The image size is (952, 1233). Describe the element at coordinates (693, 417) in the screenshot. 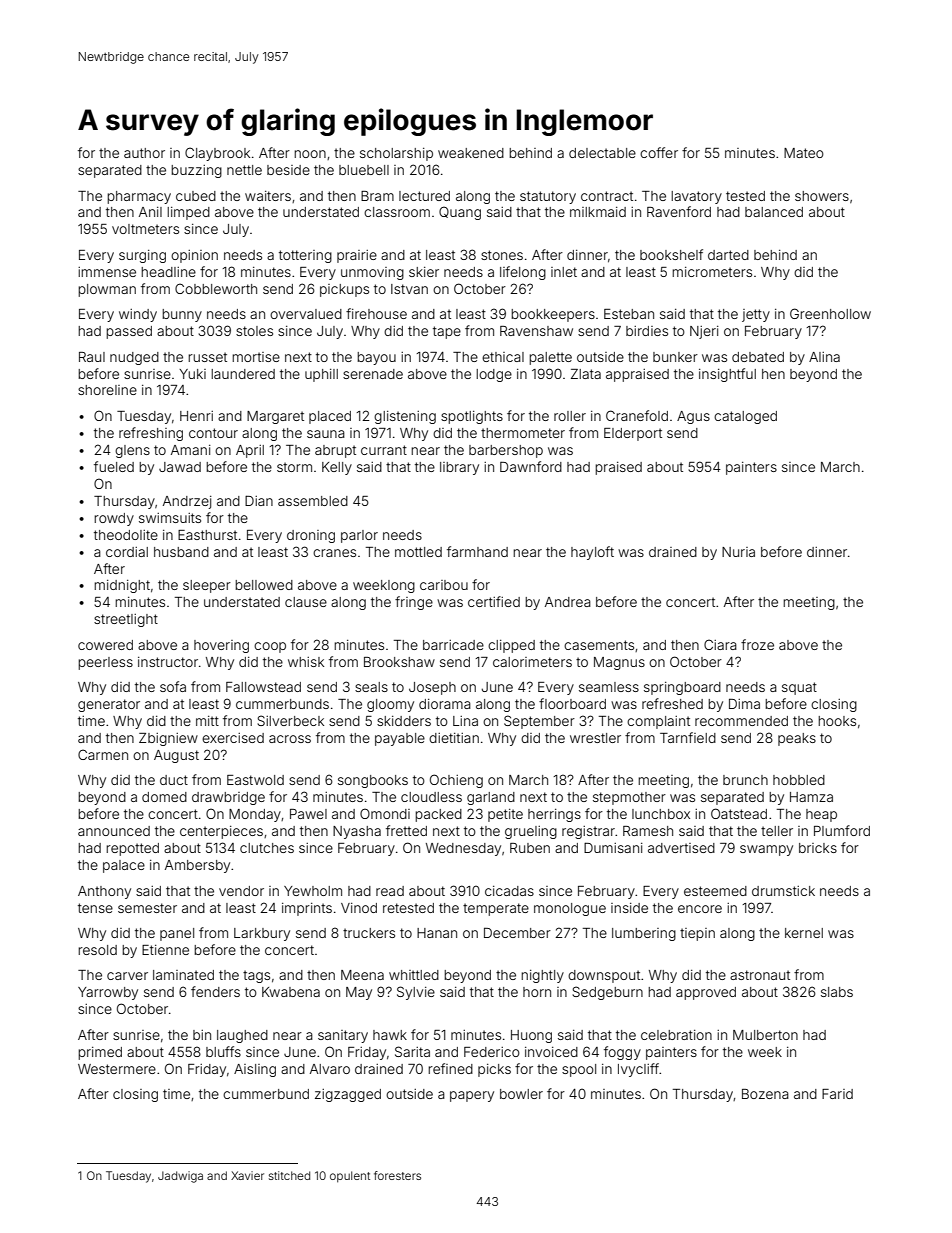

I see `Agus` at that location.
